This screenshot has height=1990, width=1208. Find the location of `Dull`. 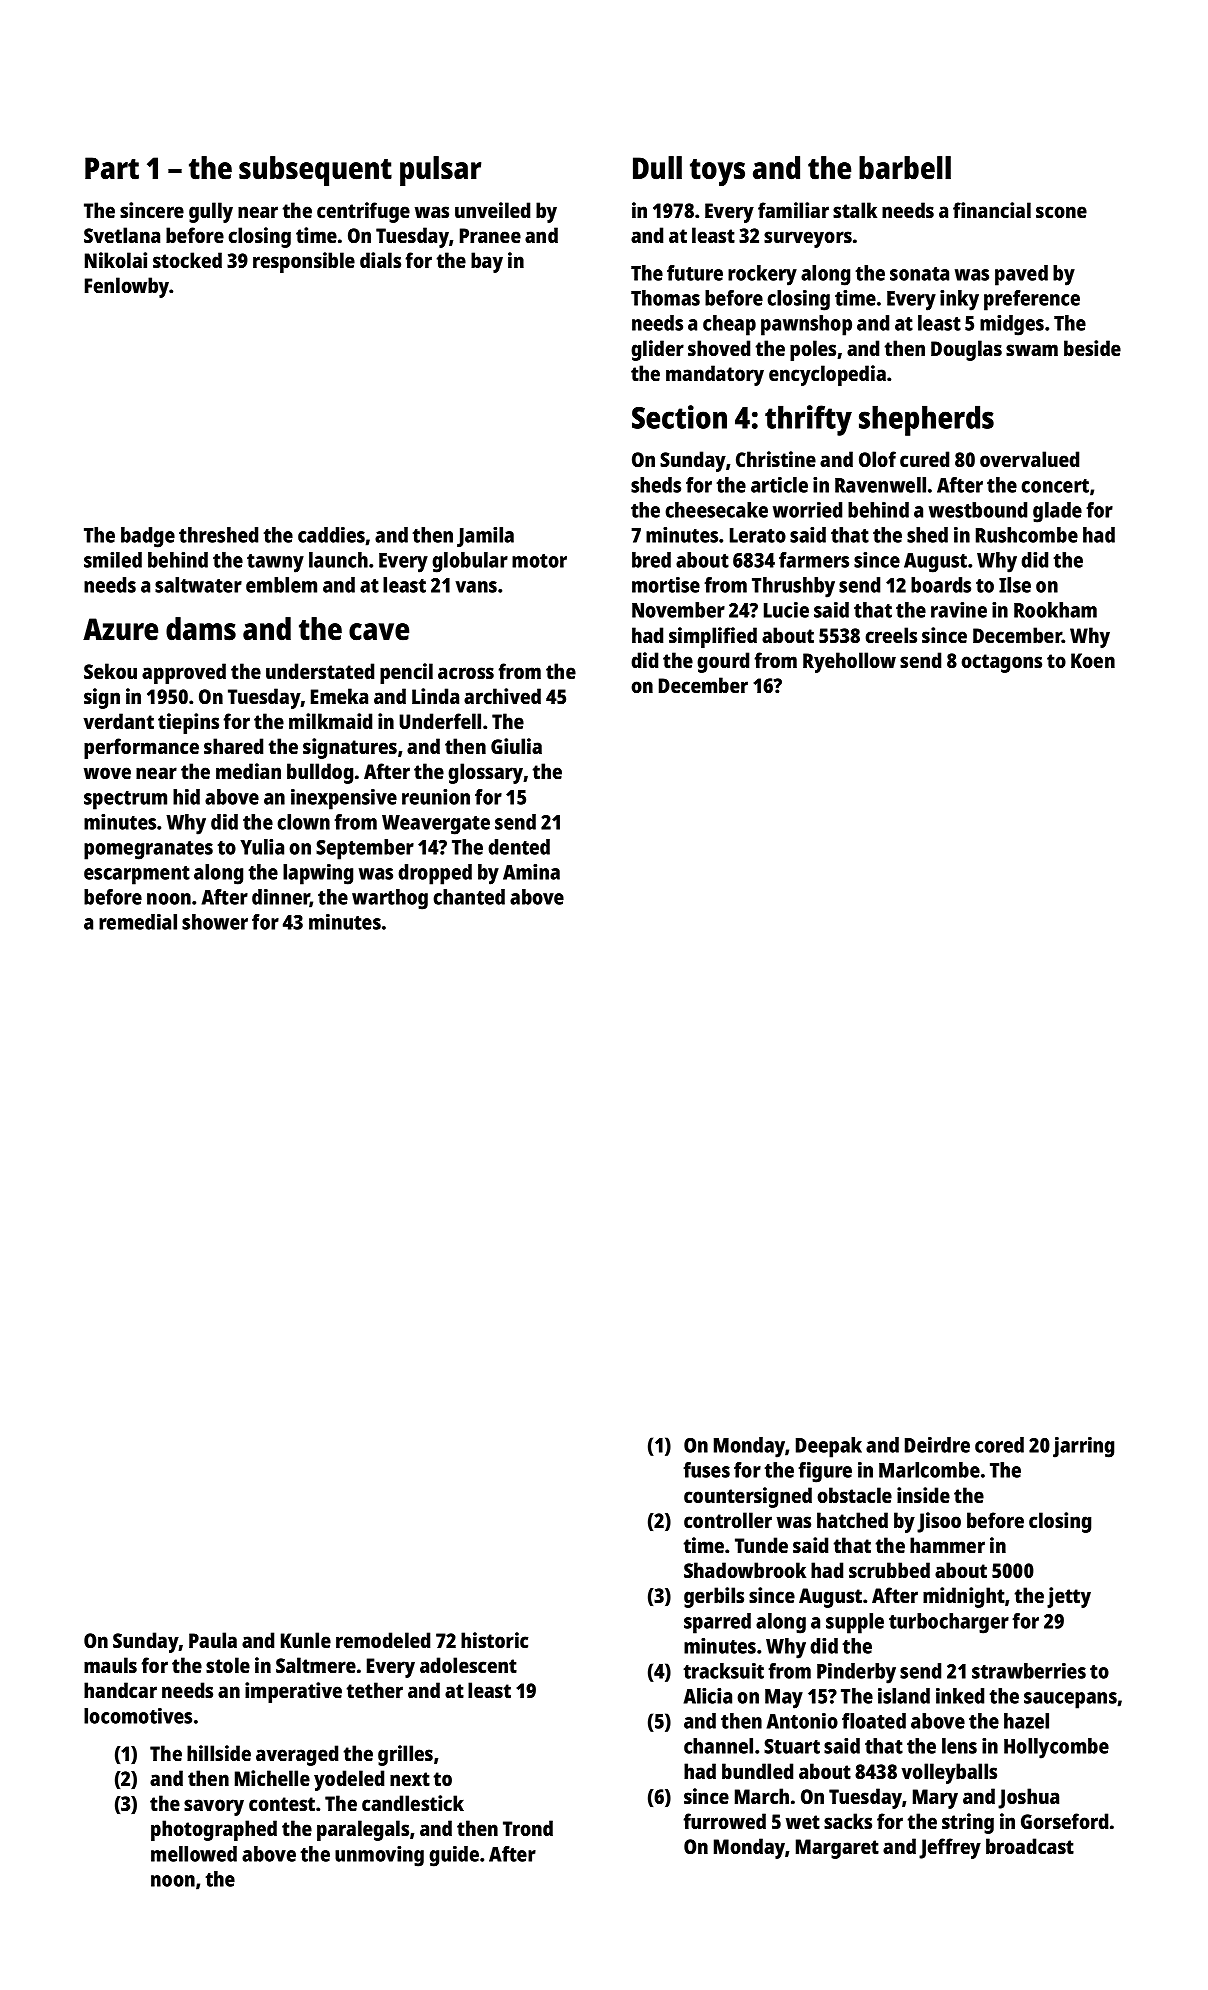

Dull is located at coordinates (657, 168).
